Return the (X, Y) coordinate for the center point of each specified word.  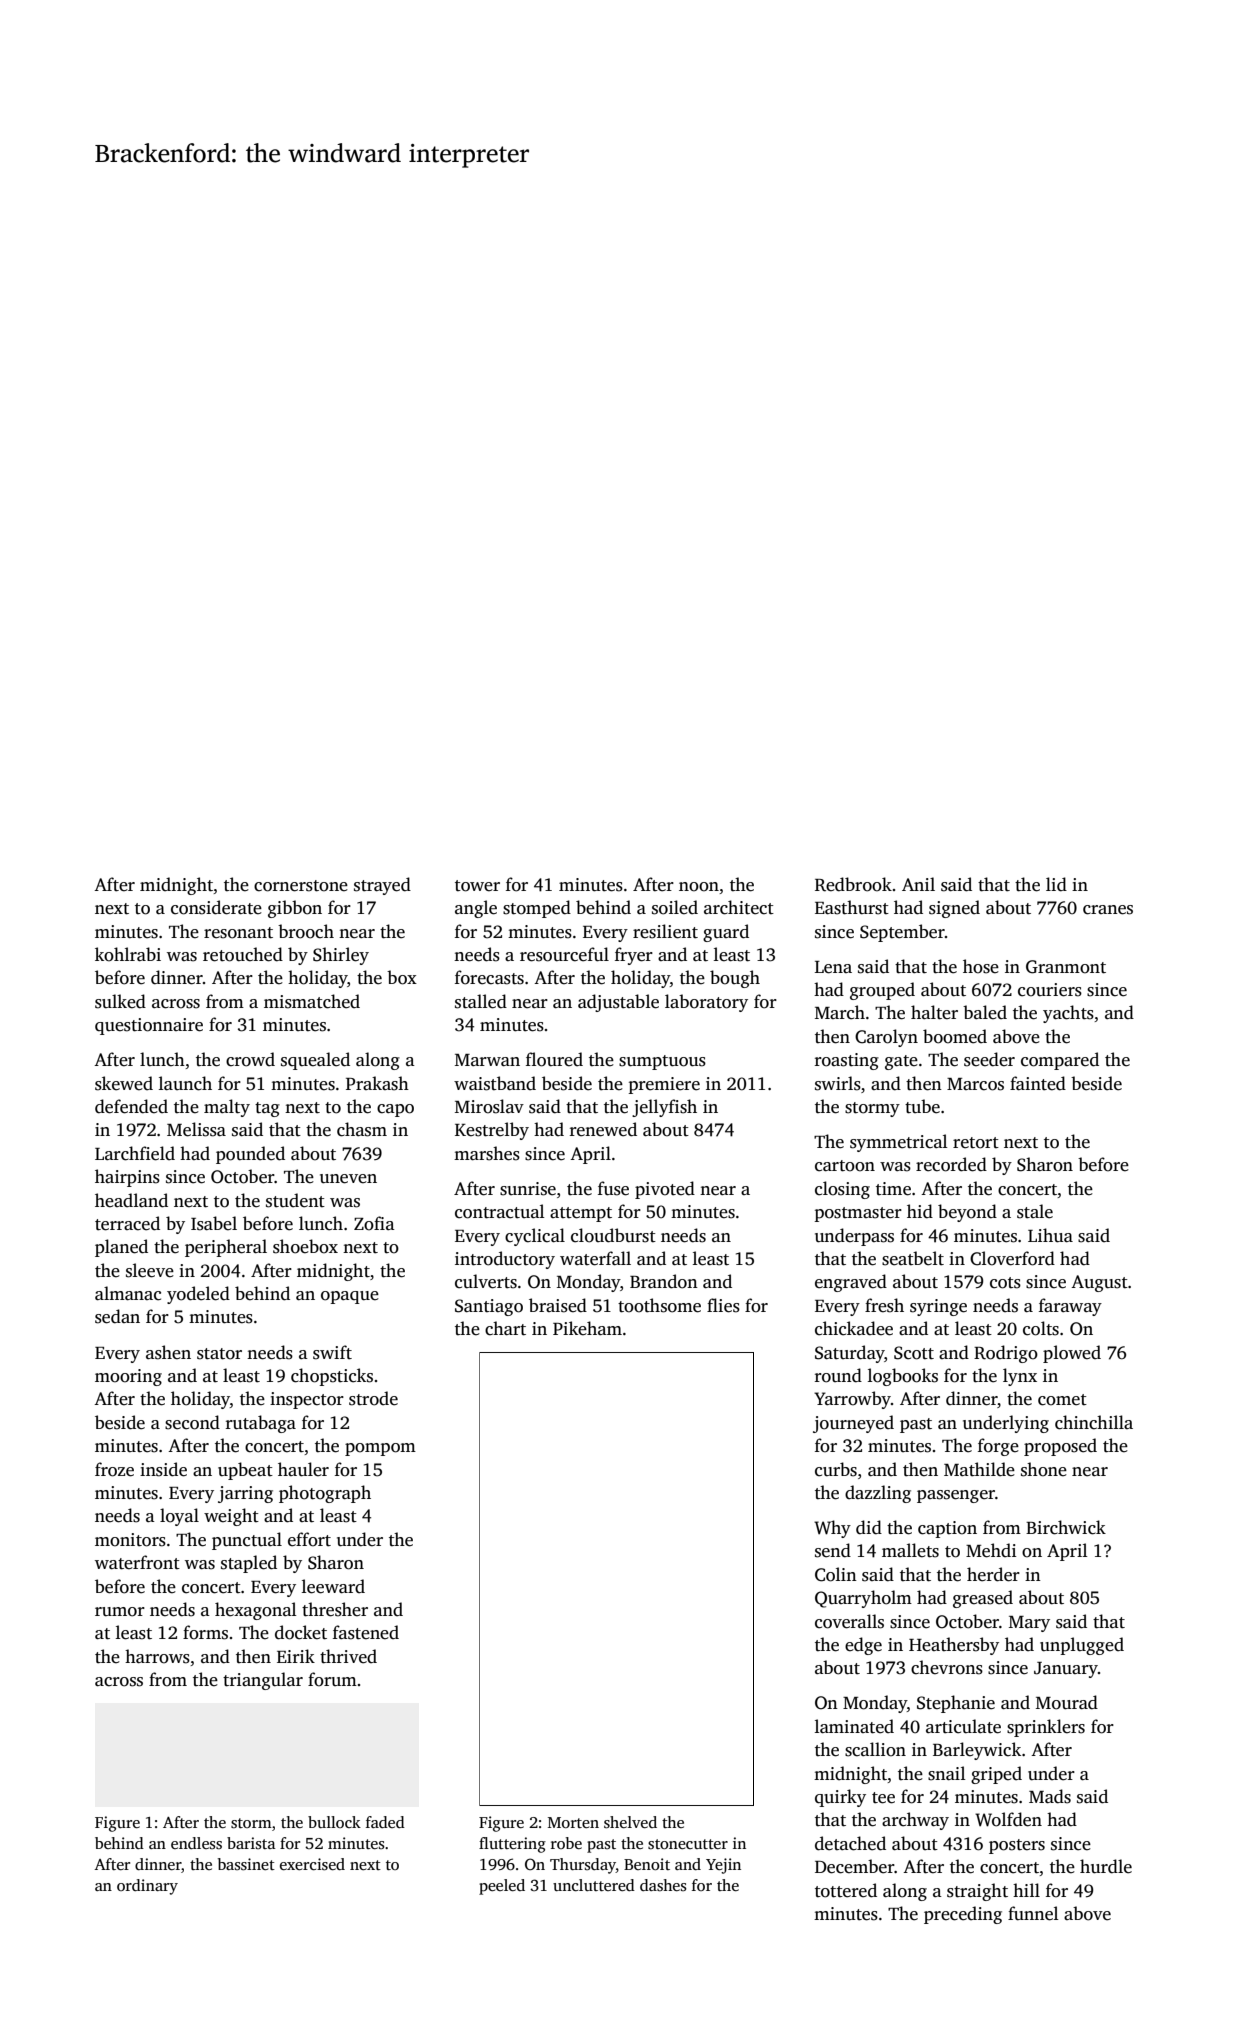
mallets (910, 1550)
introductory (505, 1260)
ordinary (147, 1887)
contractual (500, 1211)
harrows (157, 1656)
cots (1005, 1283)
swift (332, 1352)
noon (699, 887)
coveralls (849, 1621)
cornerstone (301, 886)
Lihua (1050, 1235)
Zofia (374, 1223)
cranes (1108, 910)
